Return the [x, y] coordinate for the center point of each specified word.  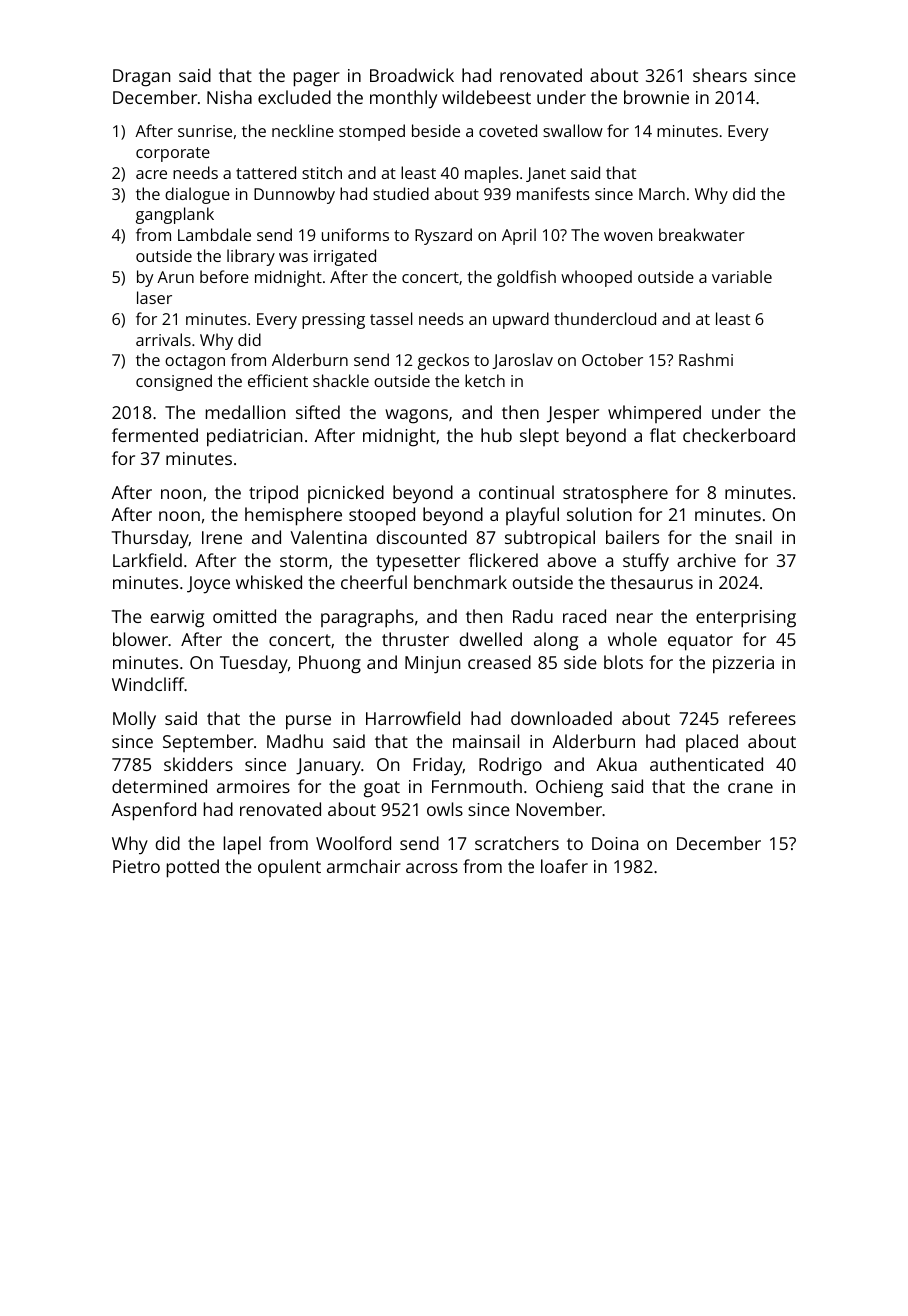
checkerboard [739, 435]
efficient [278, 380]
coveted [508, 130]
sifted [318, 412]
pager [317, 79]
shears [720, 75]
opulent [289, 868]
